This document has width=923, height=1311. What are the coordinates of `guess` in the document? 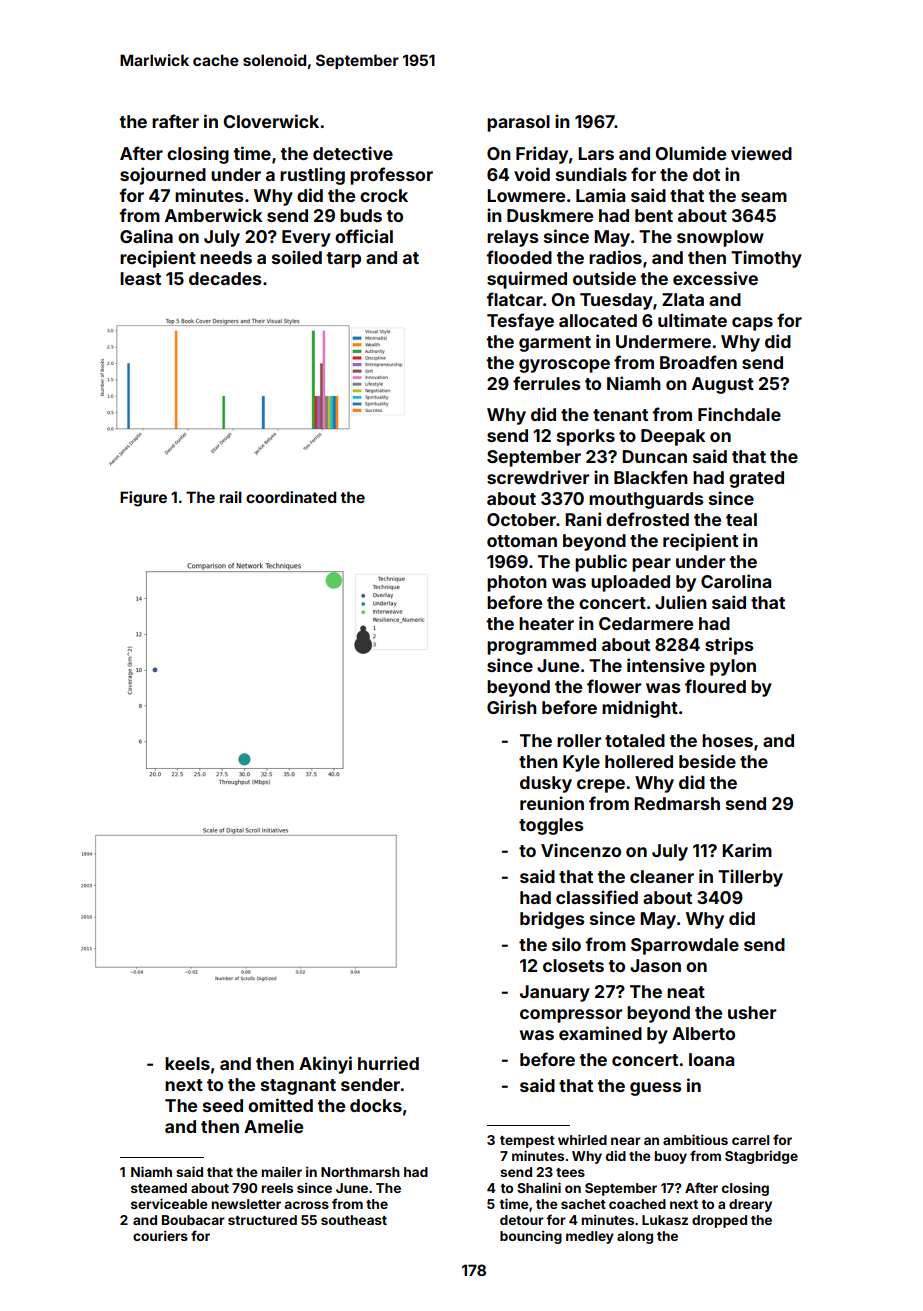 It's located at (655, 1089).
